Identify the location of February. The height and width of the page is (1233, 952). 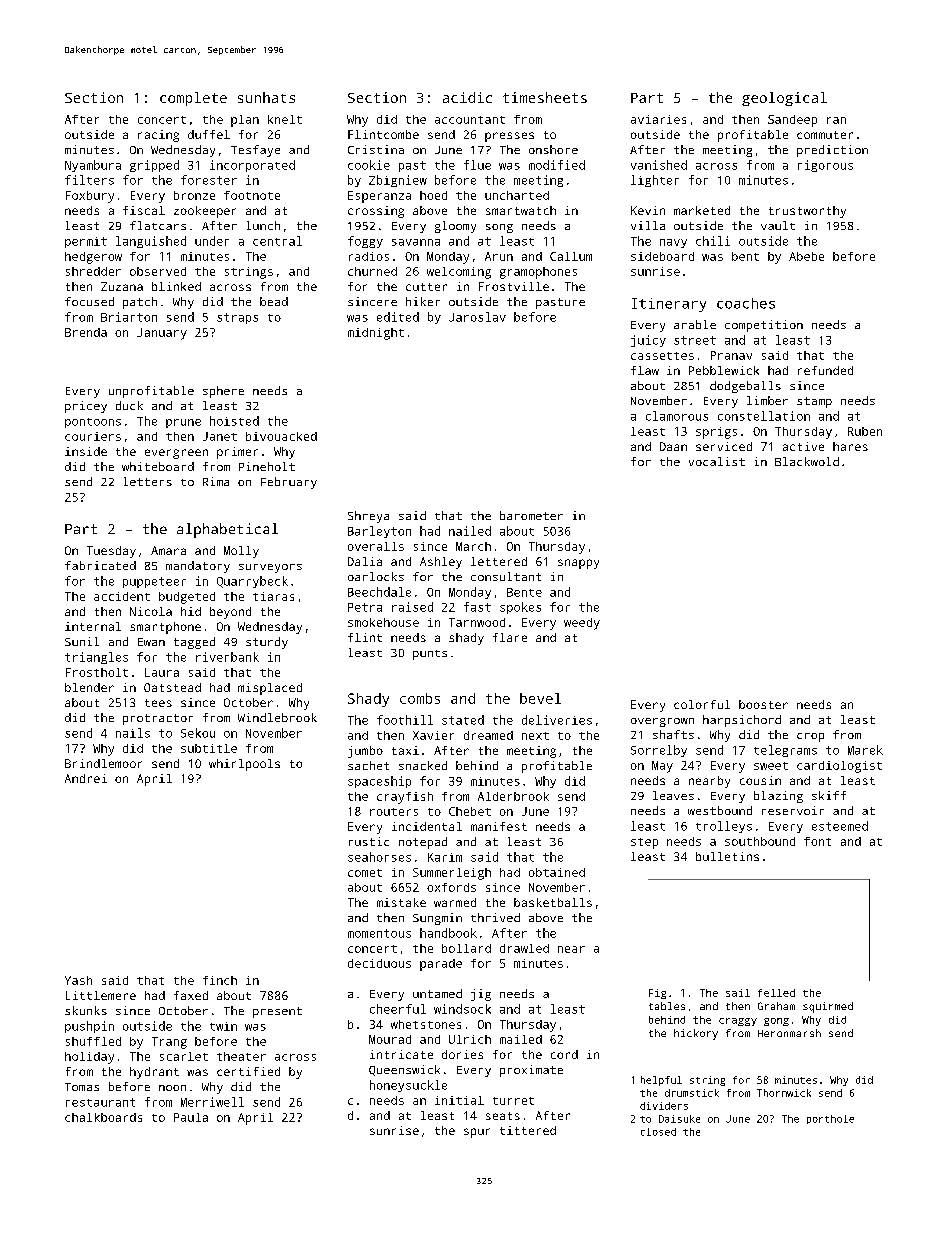
(289, 483).
